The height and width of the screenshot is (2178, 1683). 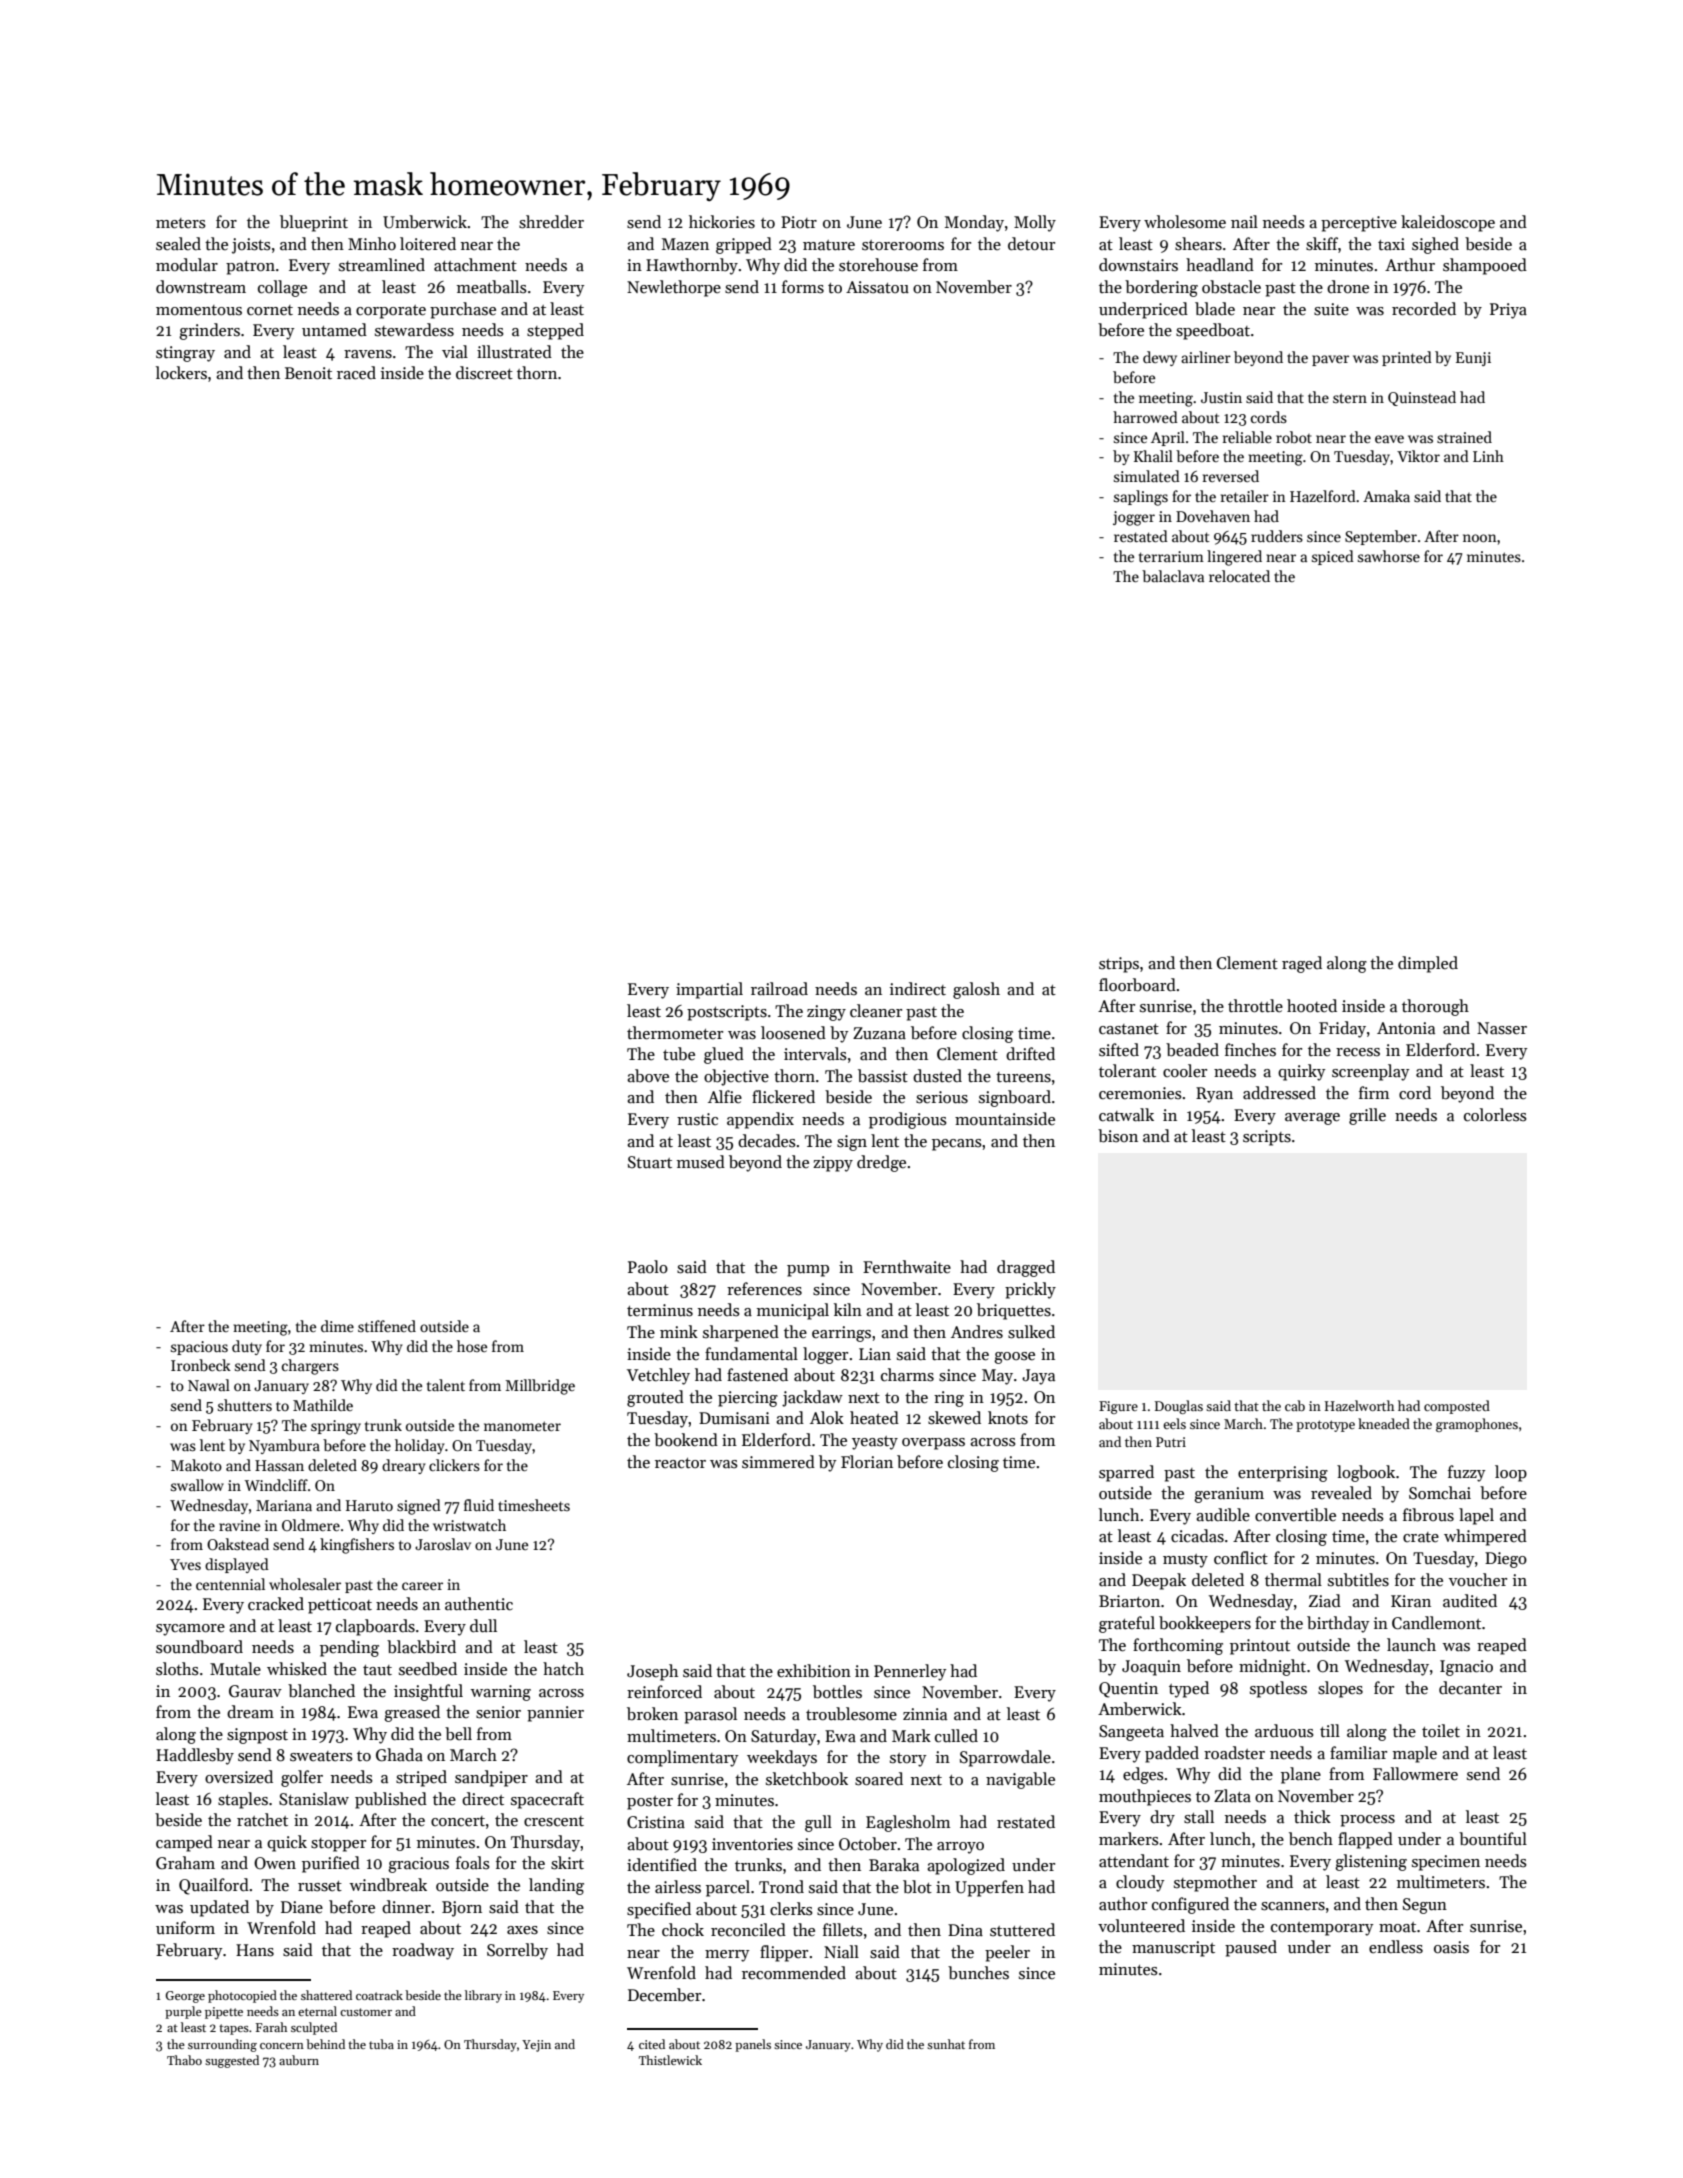 What do you see at coordinates (1342, 1029) in the screenshot?
I see `Friday` at bounding box center [1342, 1029].
